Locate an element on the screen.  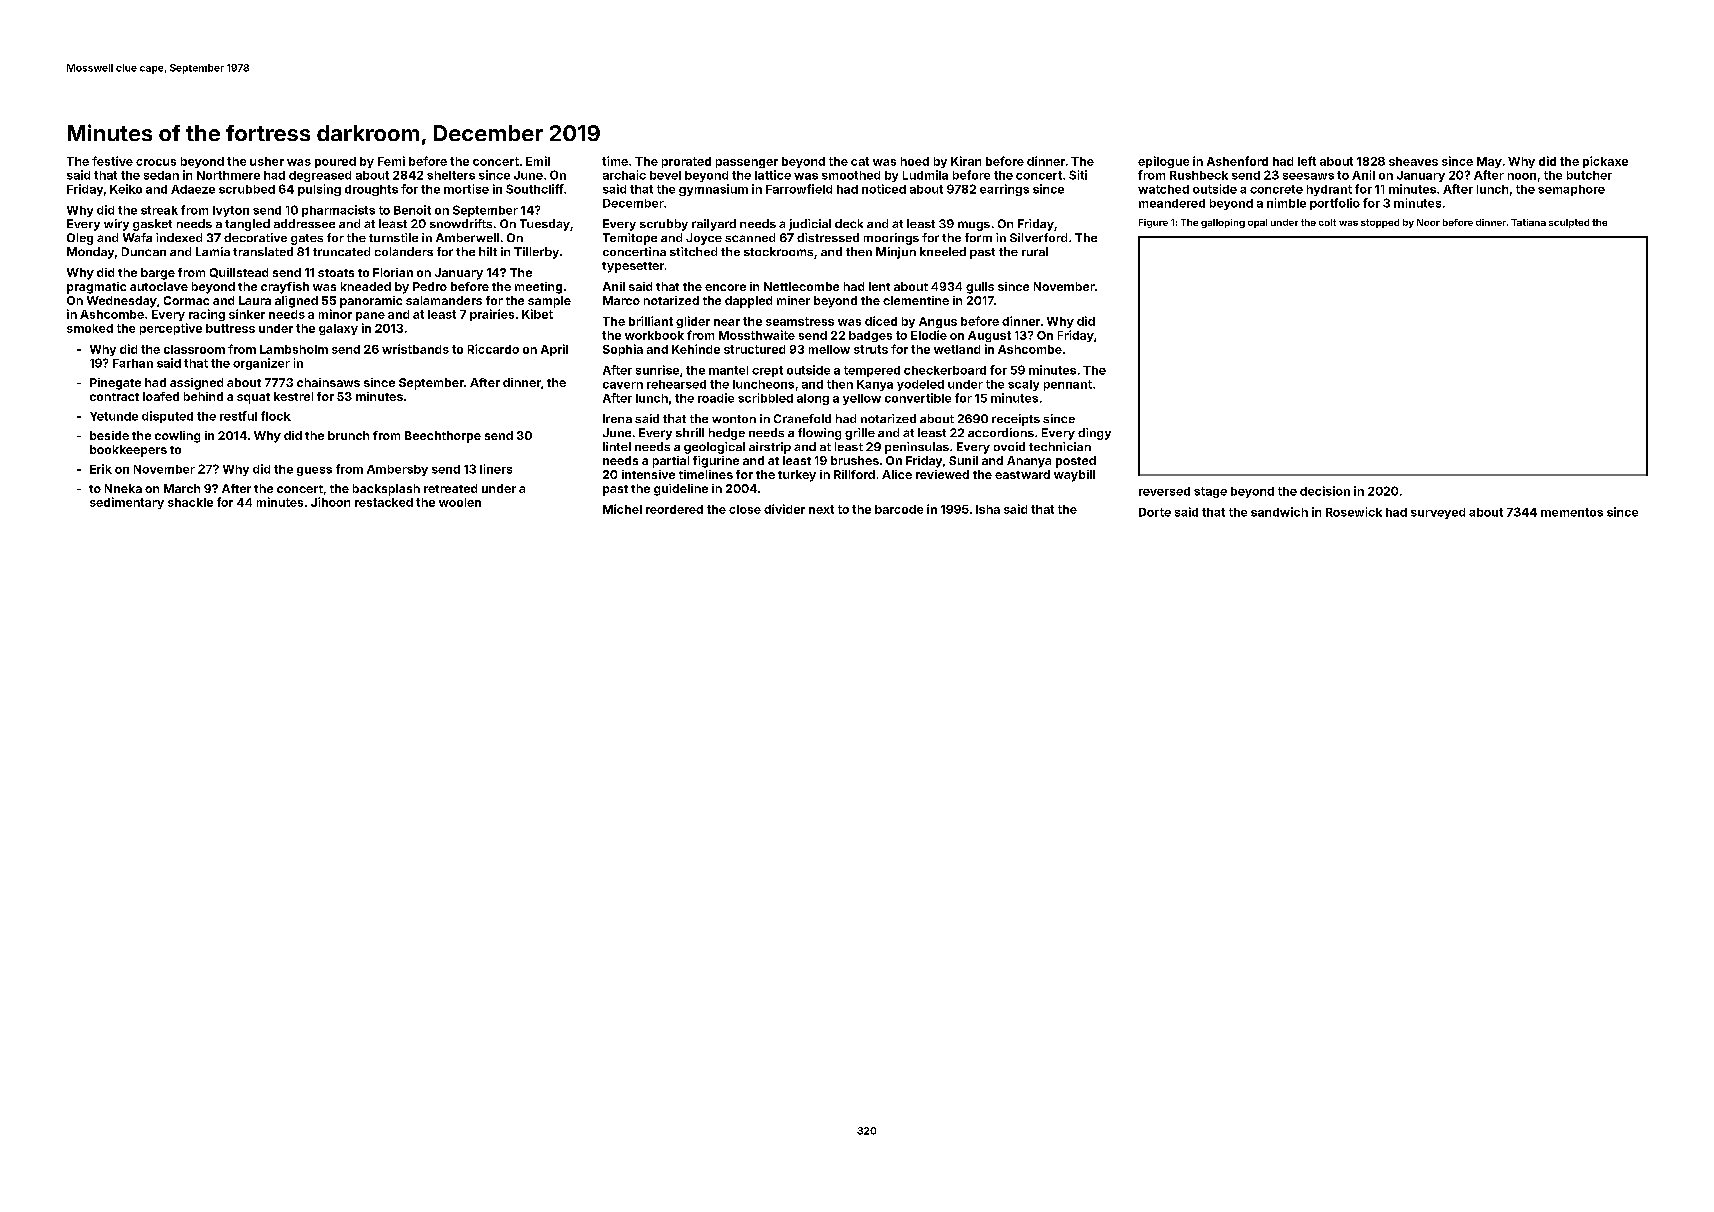
lent is located at coordinates (879, 286).
